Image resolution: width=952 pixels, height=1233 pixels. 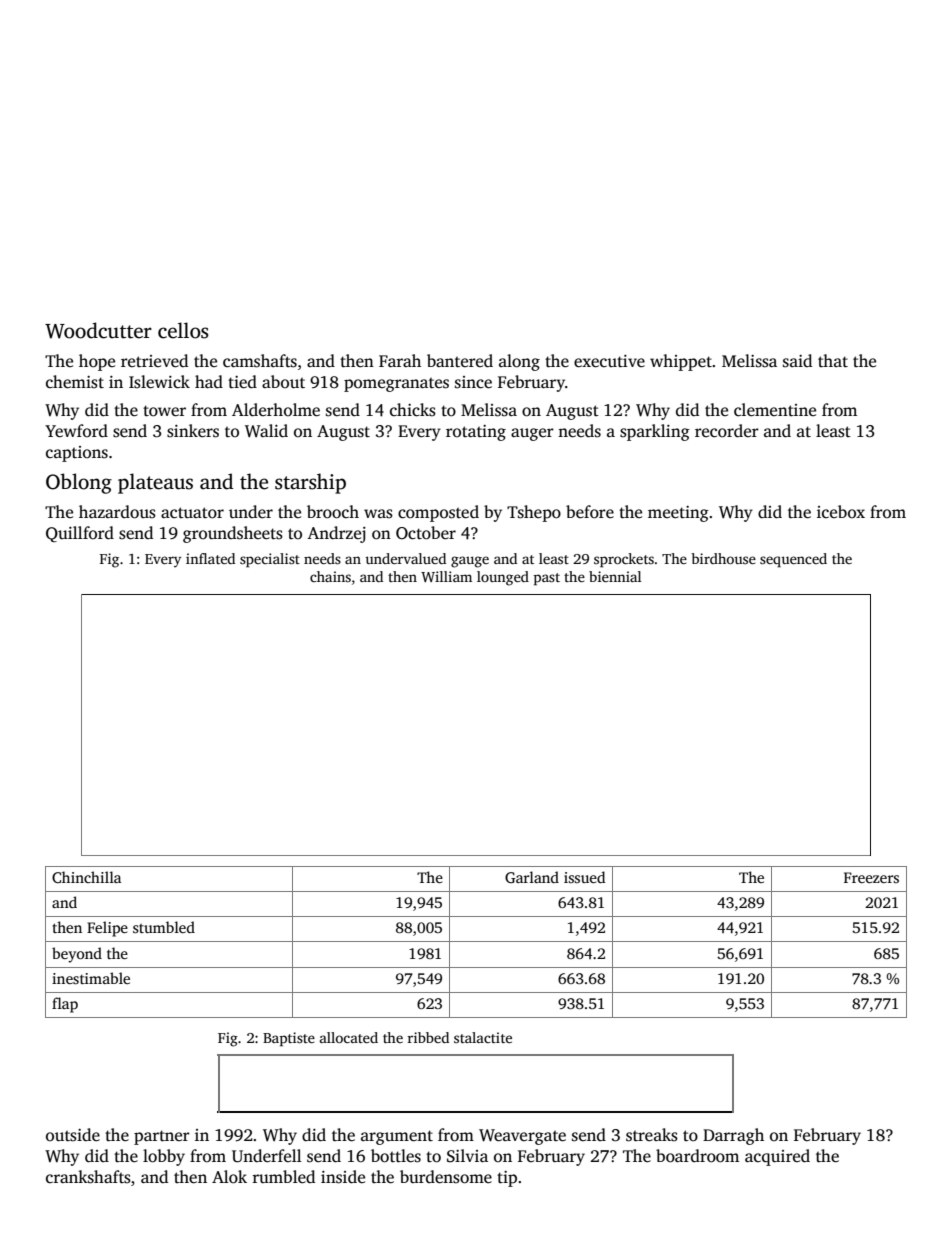 I want to click on sequenced, so click(x=793, y=560).
